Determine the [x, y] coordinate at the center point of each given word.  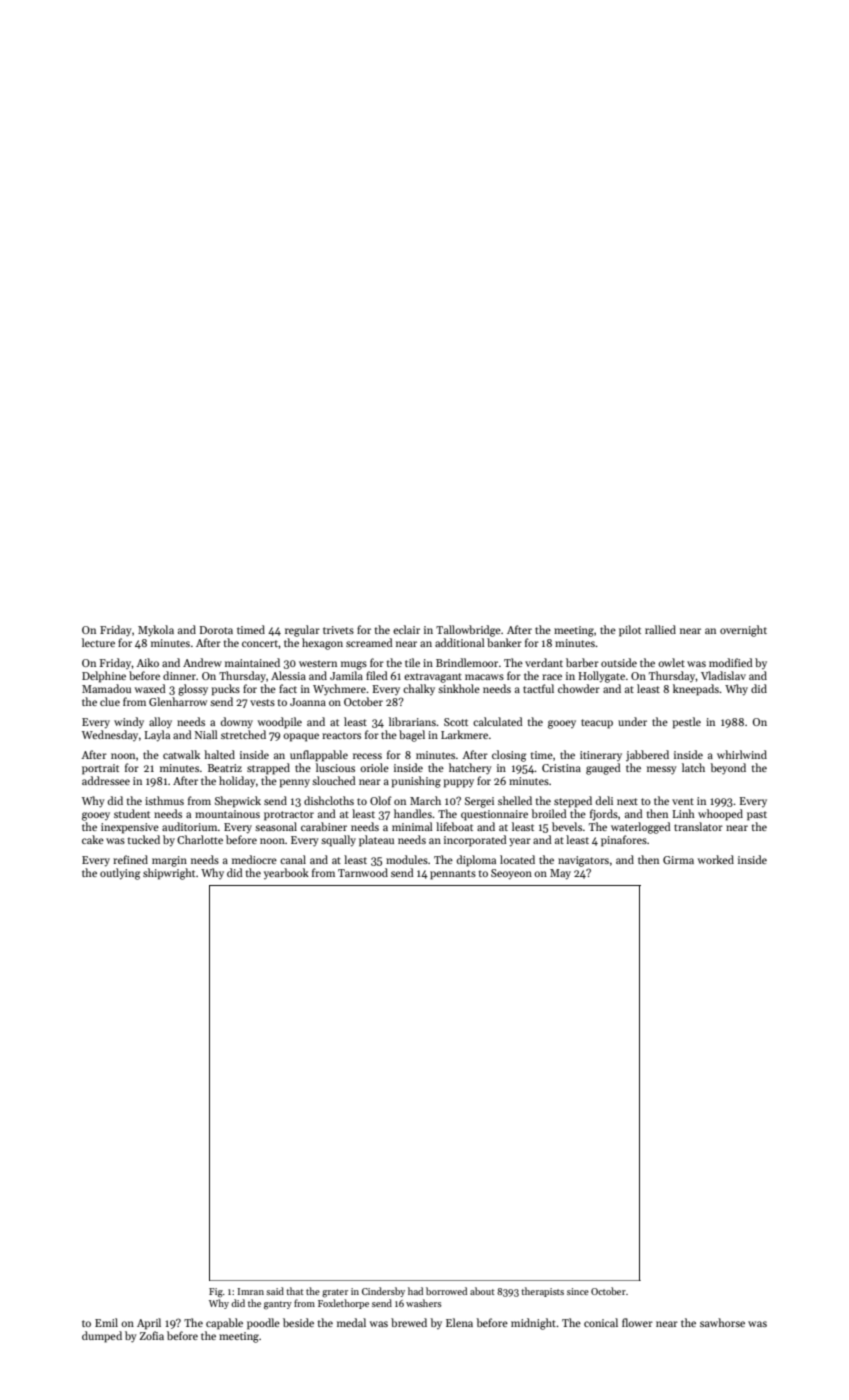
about [482, 1291]
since [578, 1291]
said [275, 1291]
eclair [406, 629]
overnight [743, 631]
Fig [216, 1293]
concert [260, 643]
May [560, 874]
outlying [120, 874]
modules [407, 859]
